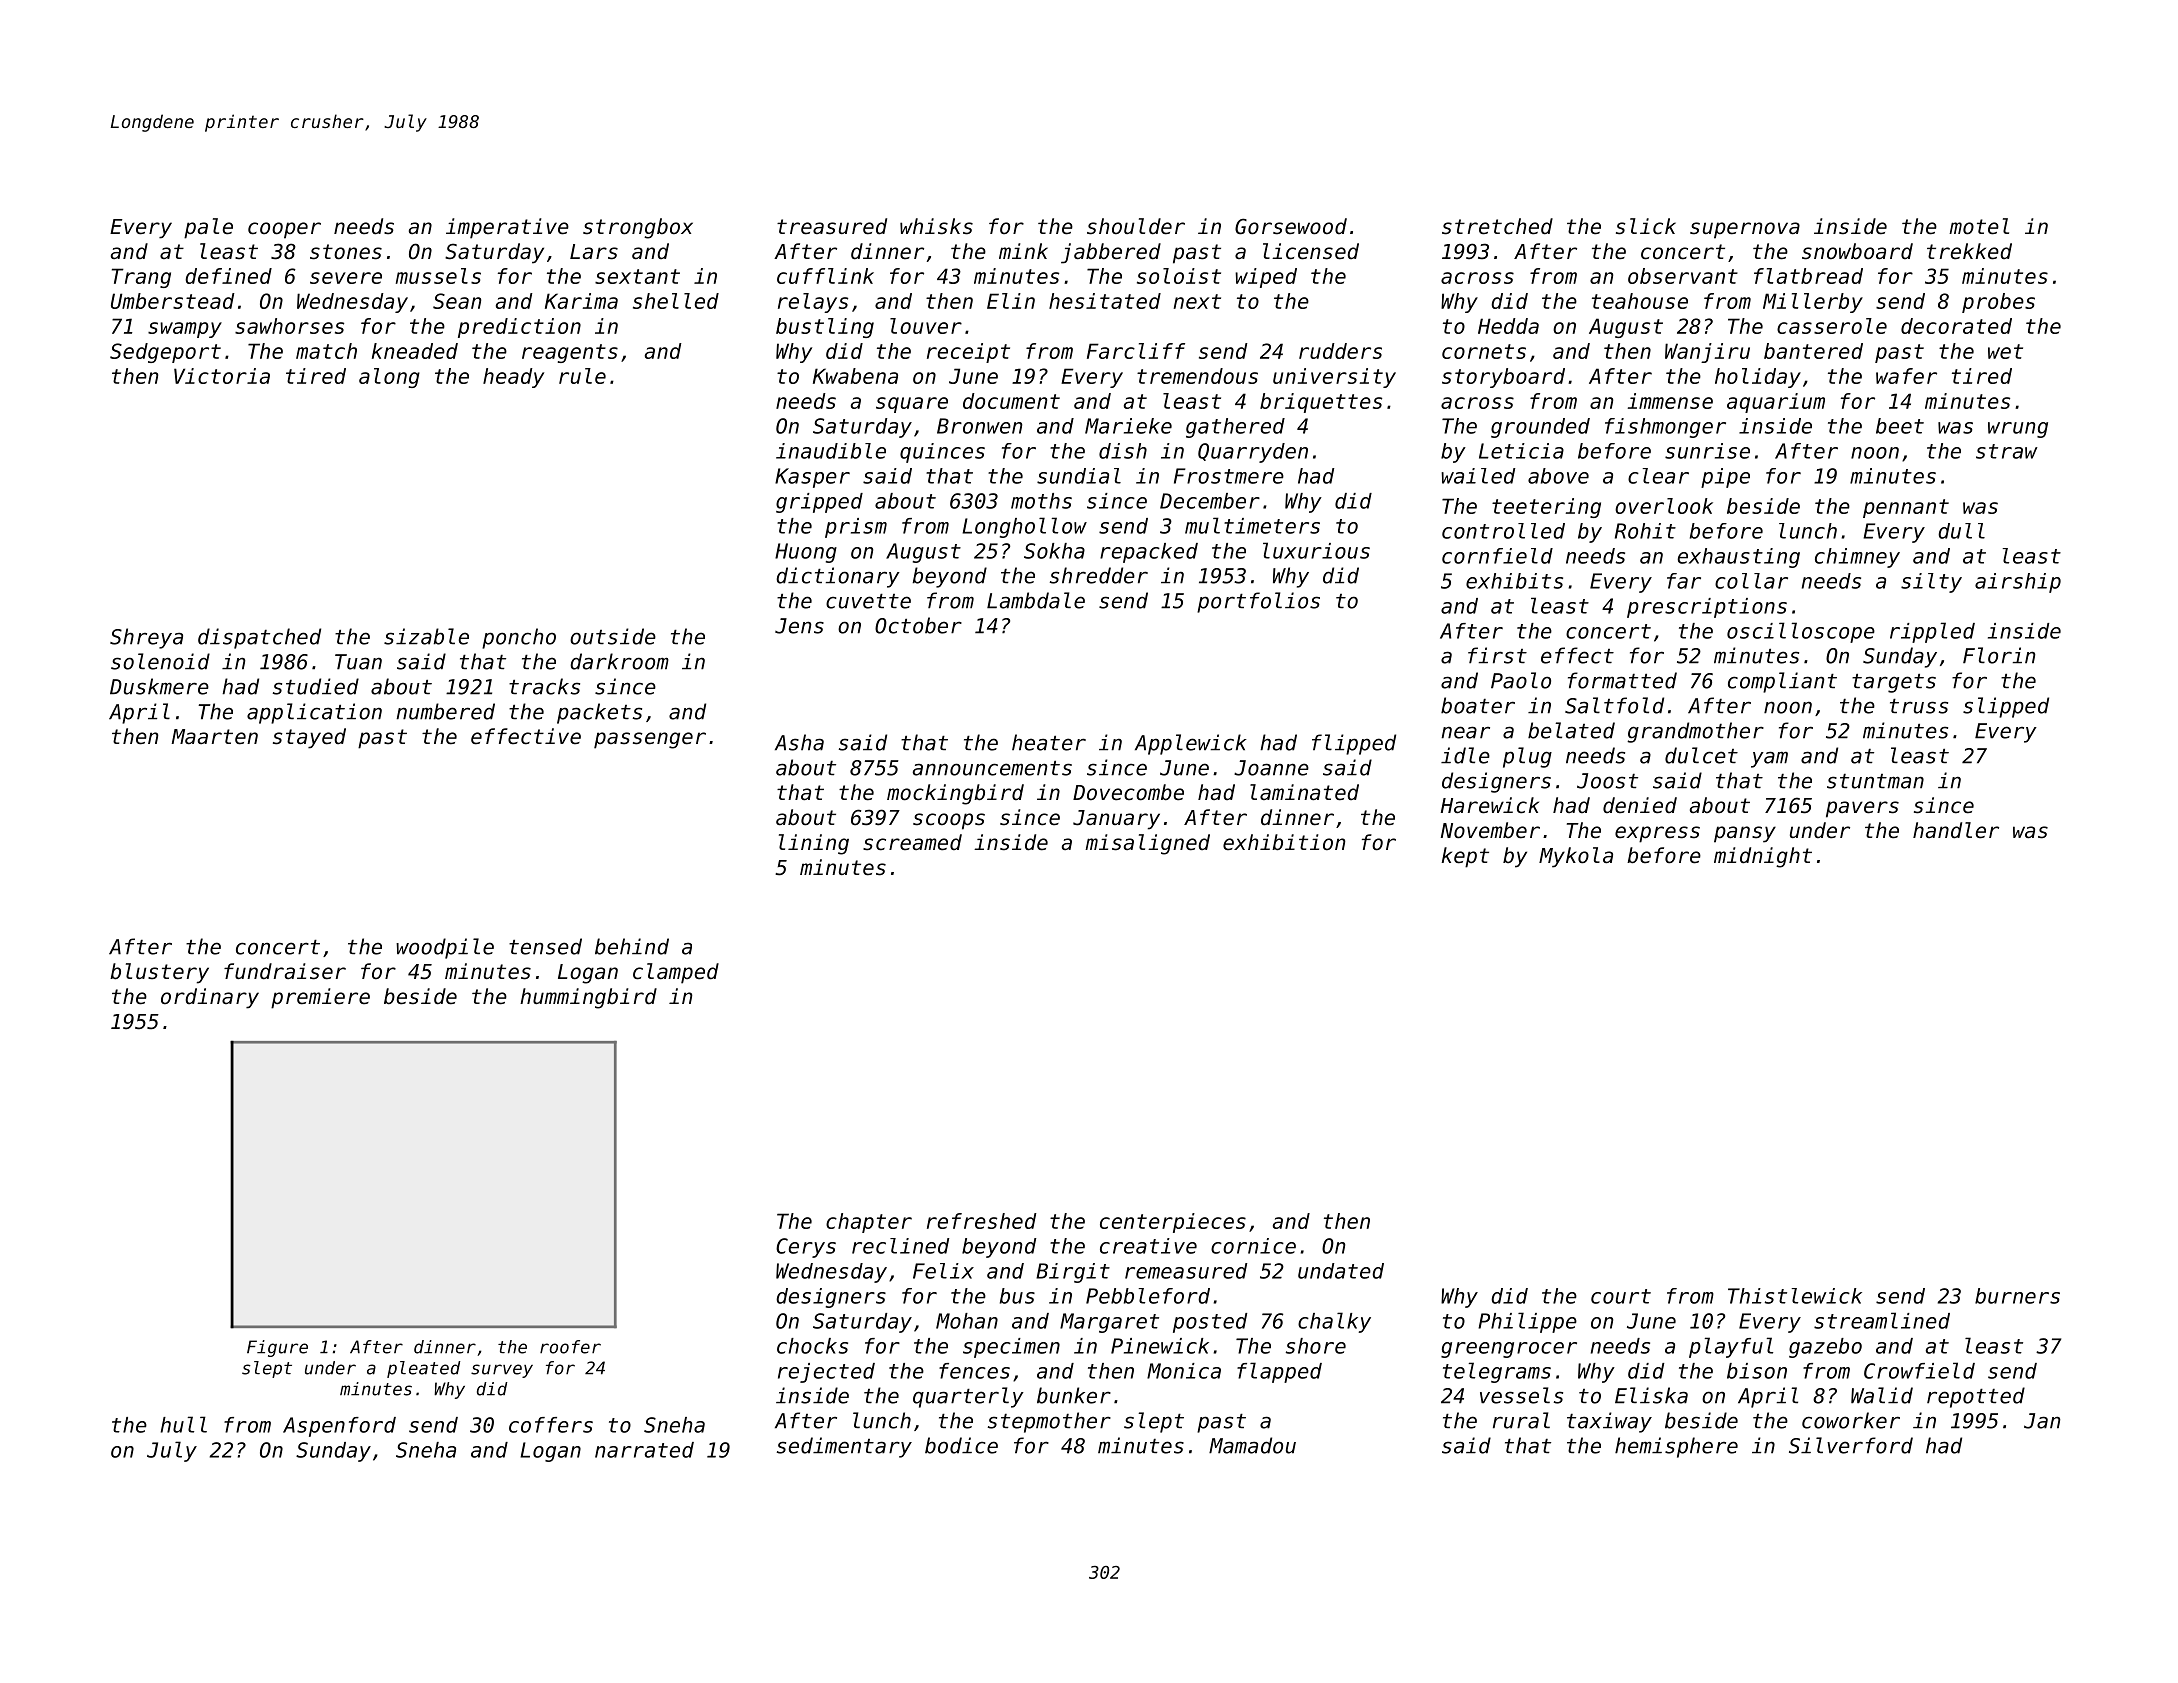 The height and width of the screenshot is (1683, 2178). I want to click on misaligned, so click(1147, 844).
